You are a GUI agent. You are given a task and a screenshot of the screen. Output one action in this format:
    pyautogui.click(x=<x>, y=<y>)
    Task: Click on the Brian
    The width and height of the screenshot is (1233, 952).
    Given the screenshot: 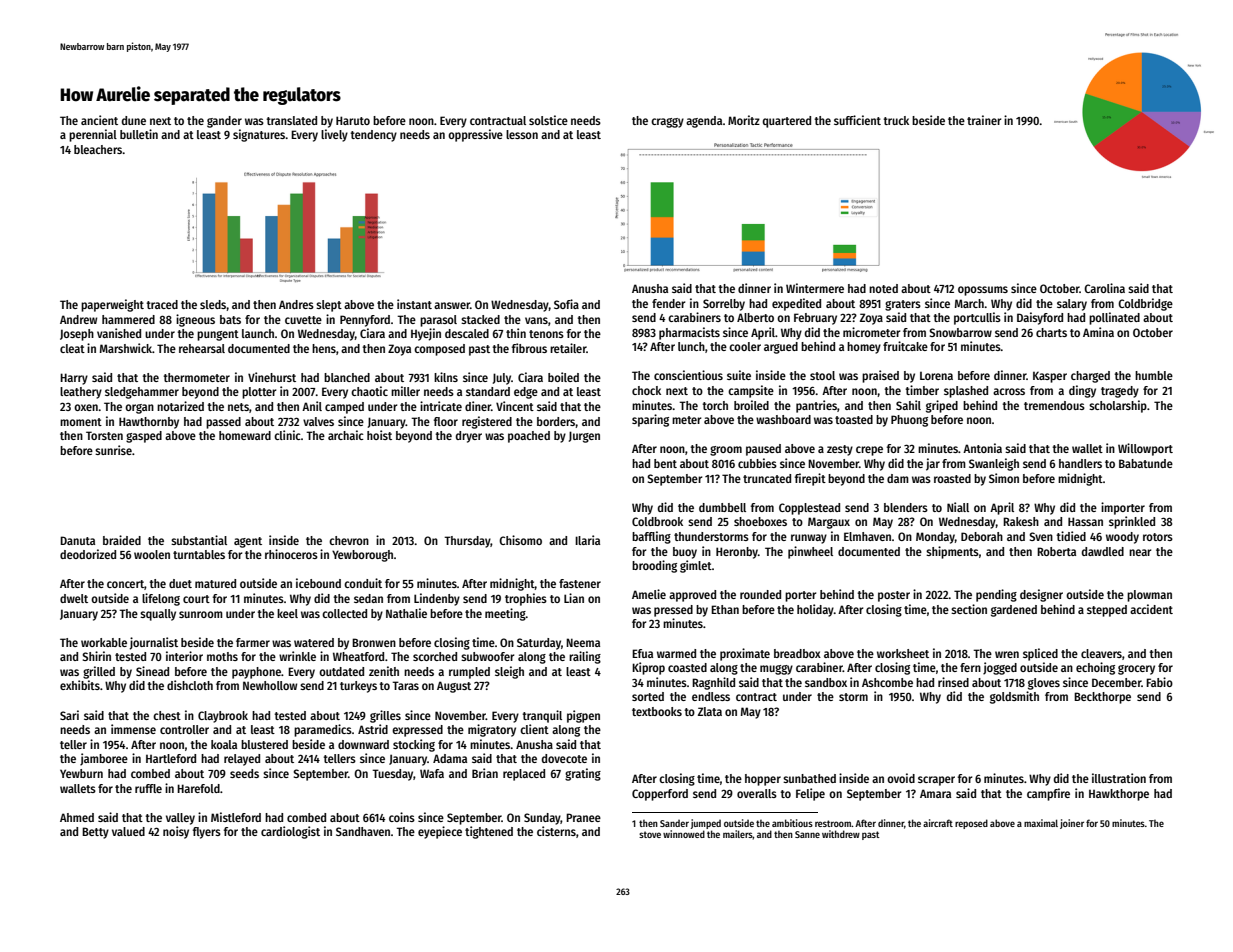 What is the action you would take?
    pyautogui.click(x=485, y=773)
